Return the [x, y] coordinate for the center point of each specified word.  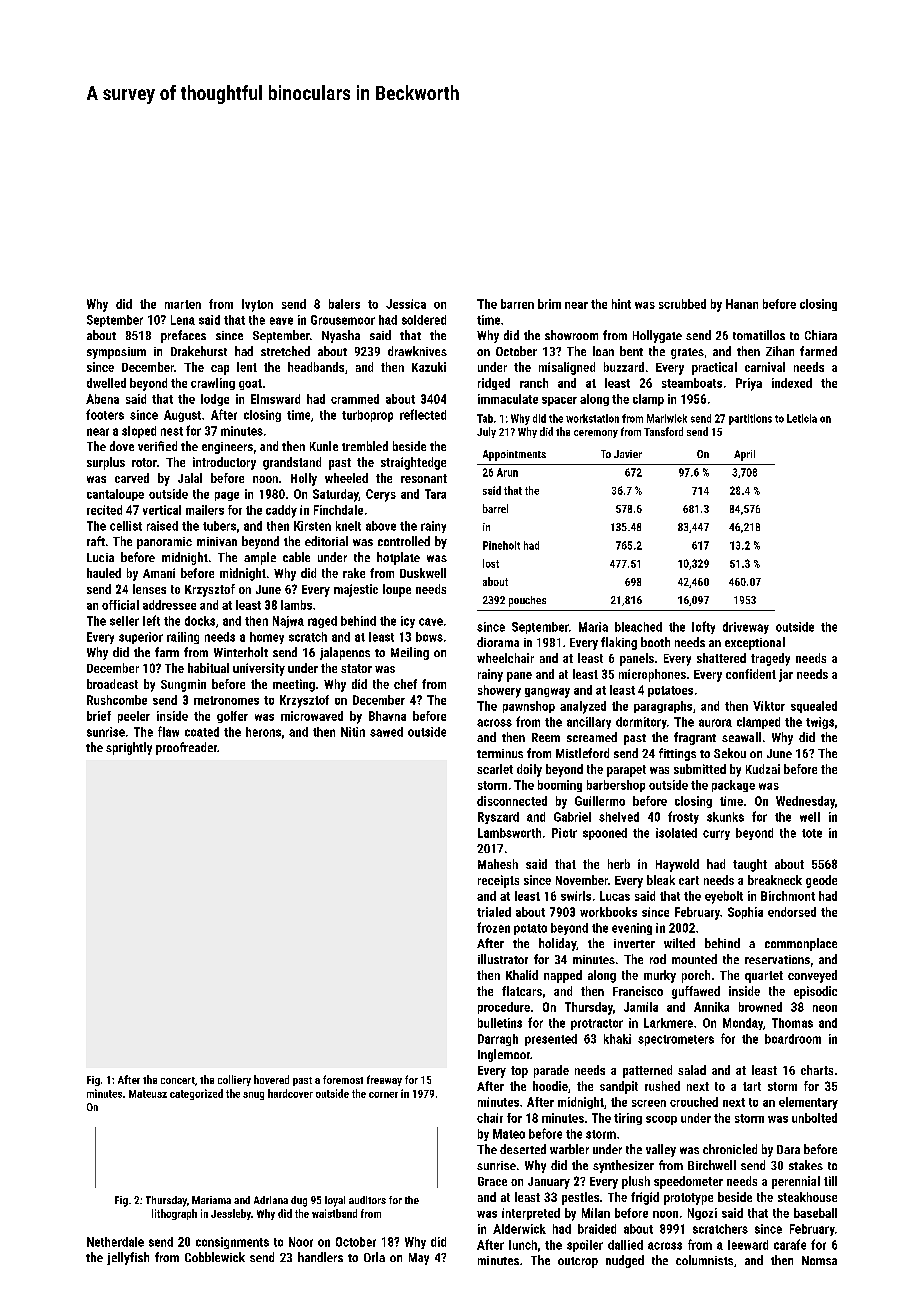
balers [344, 304]
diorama [498, 642]
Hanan [742, 304]
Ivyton [257, 305]
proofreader [186, 748]
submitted [700, 769]
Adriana [271, 1200]
